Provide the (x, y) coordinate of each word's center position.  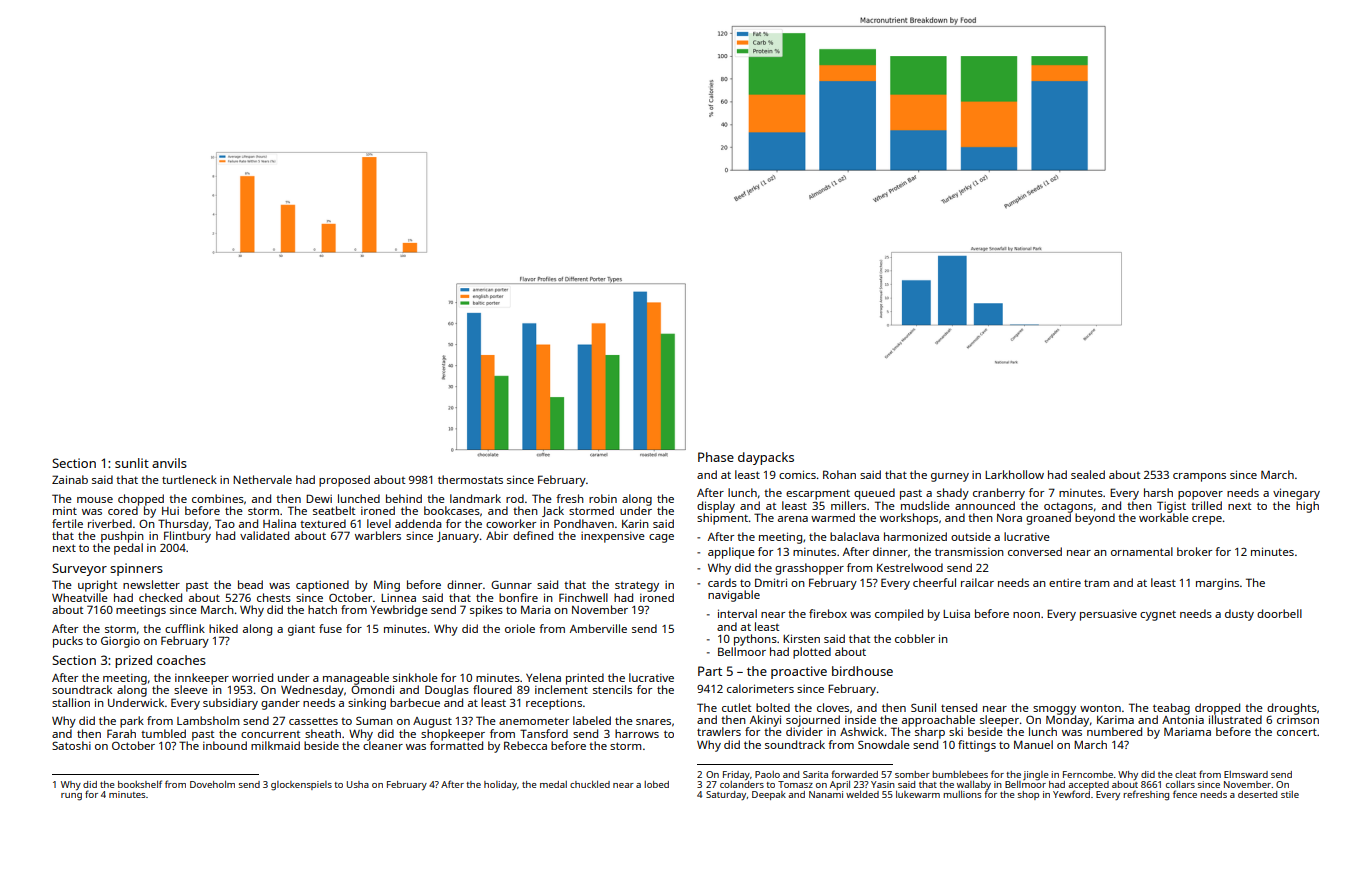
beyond (1095, 519)
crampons (1199, 477)
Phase (716, 457)
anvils (169, 463)
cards (722, 582)
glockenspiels (301, 786)
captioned (322, 586)
